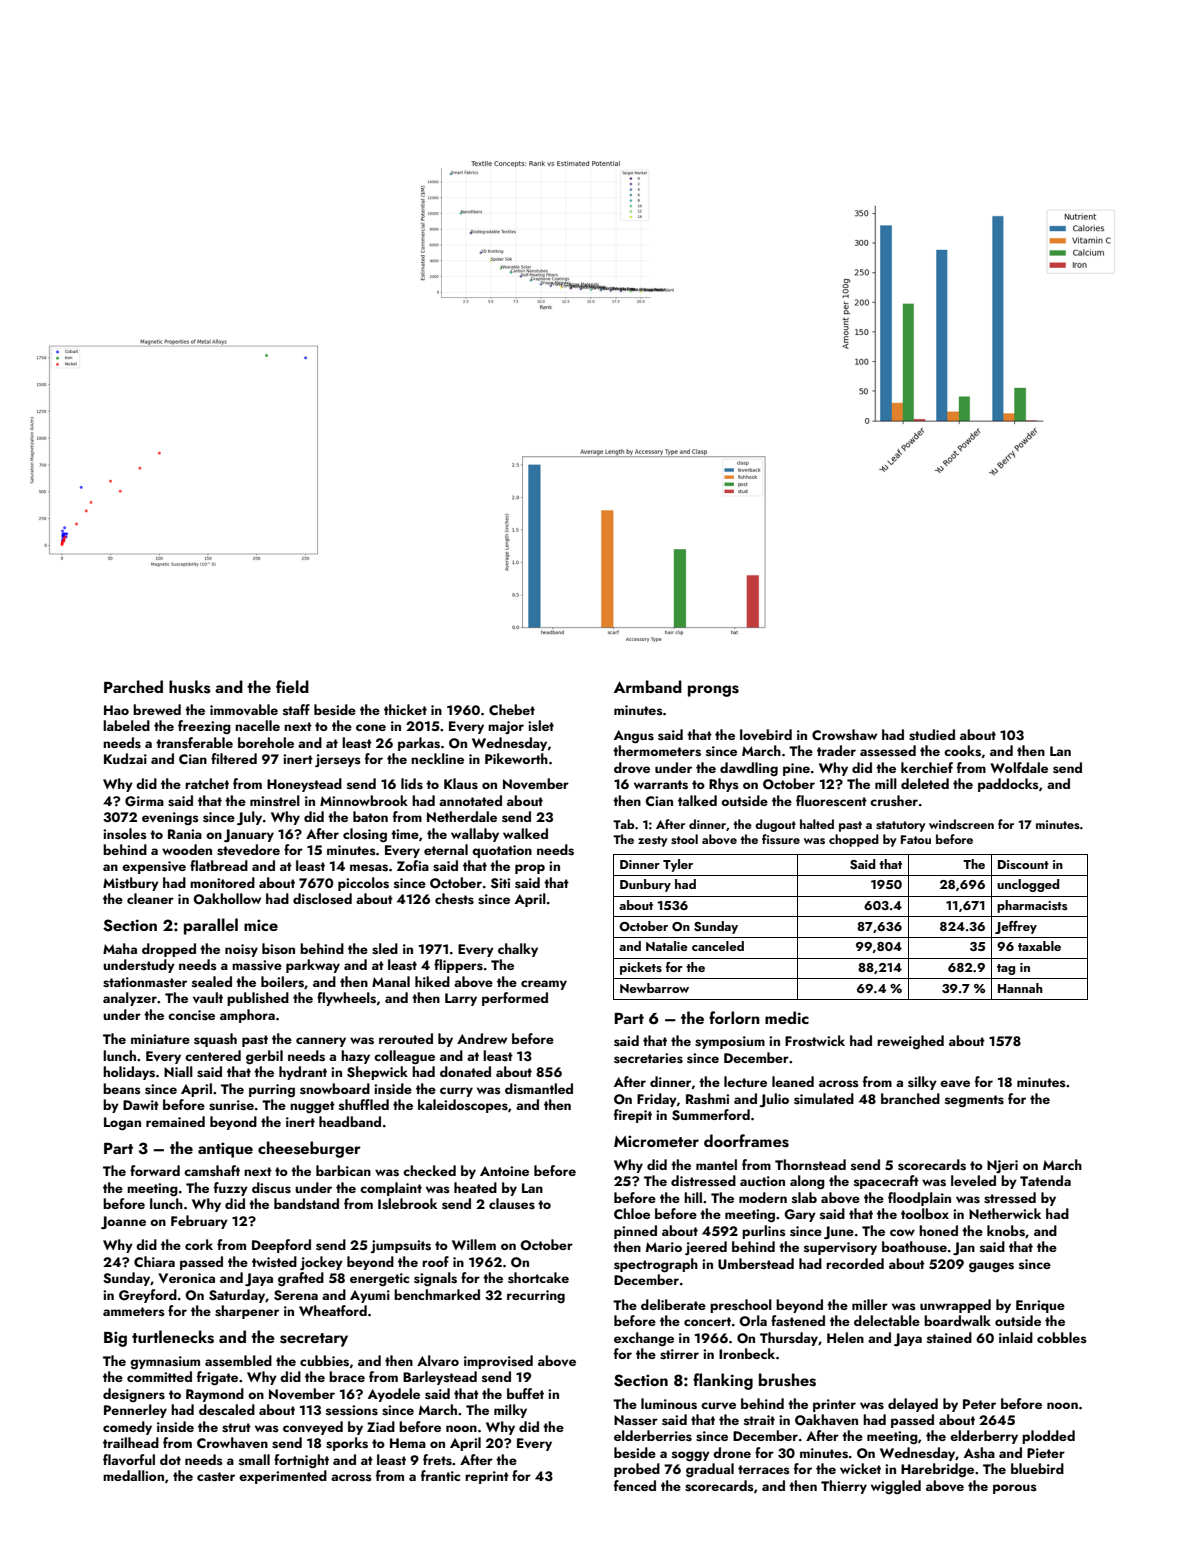 The image size is (1191, 1541). I want to click on Micrometer, so click(656, 1141).
